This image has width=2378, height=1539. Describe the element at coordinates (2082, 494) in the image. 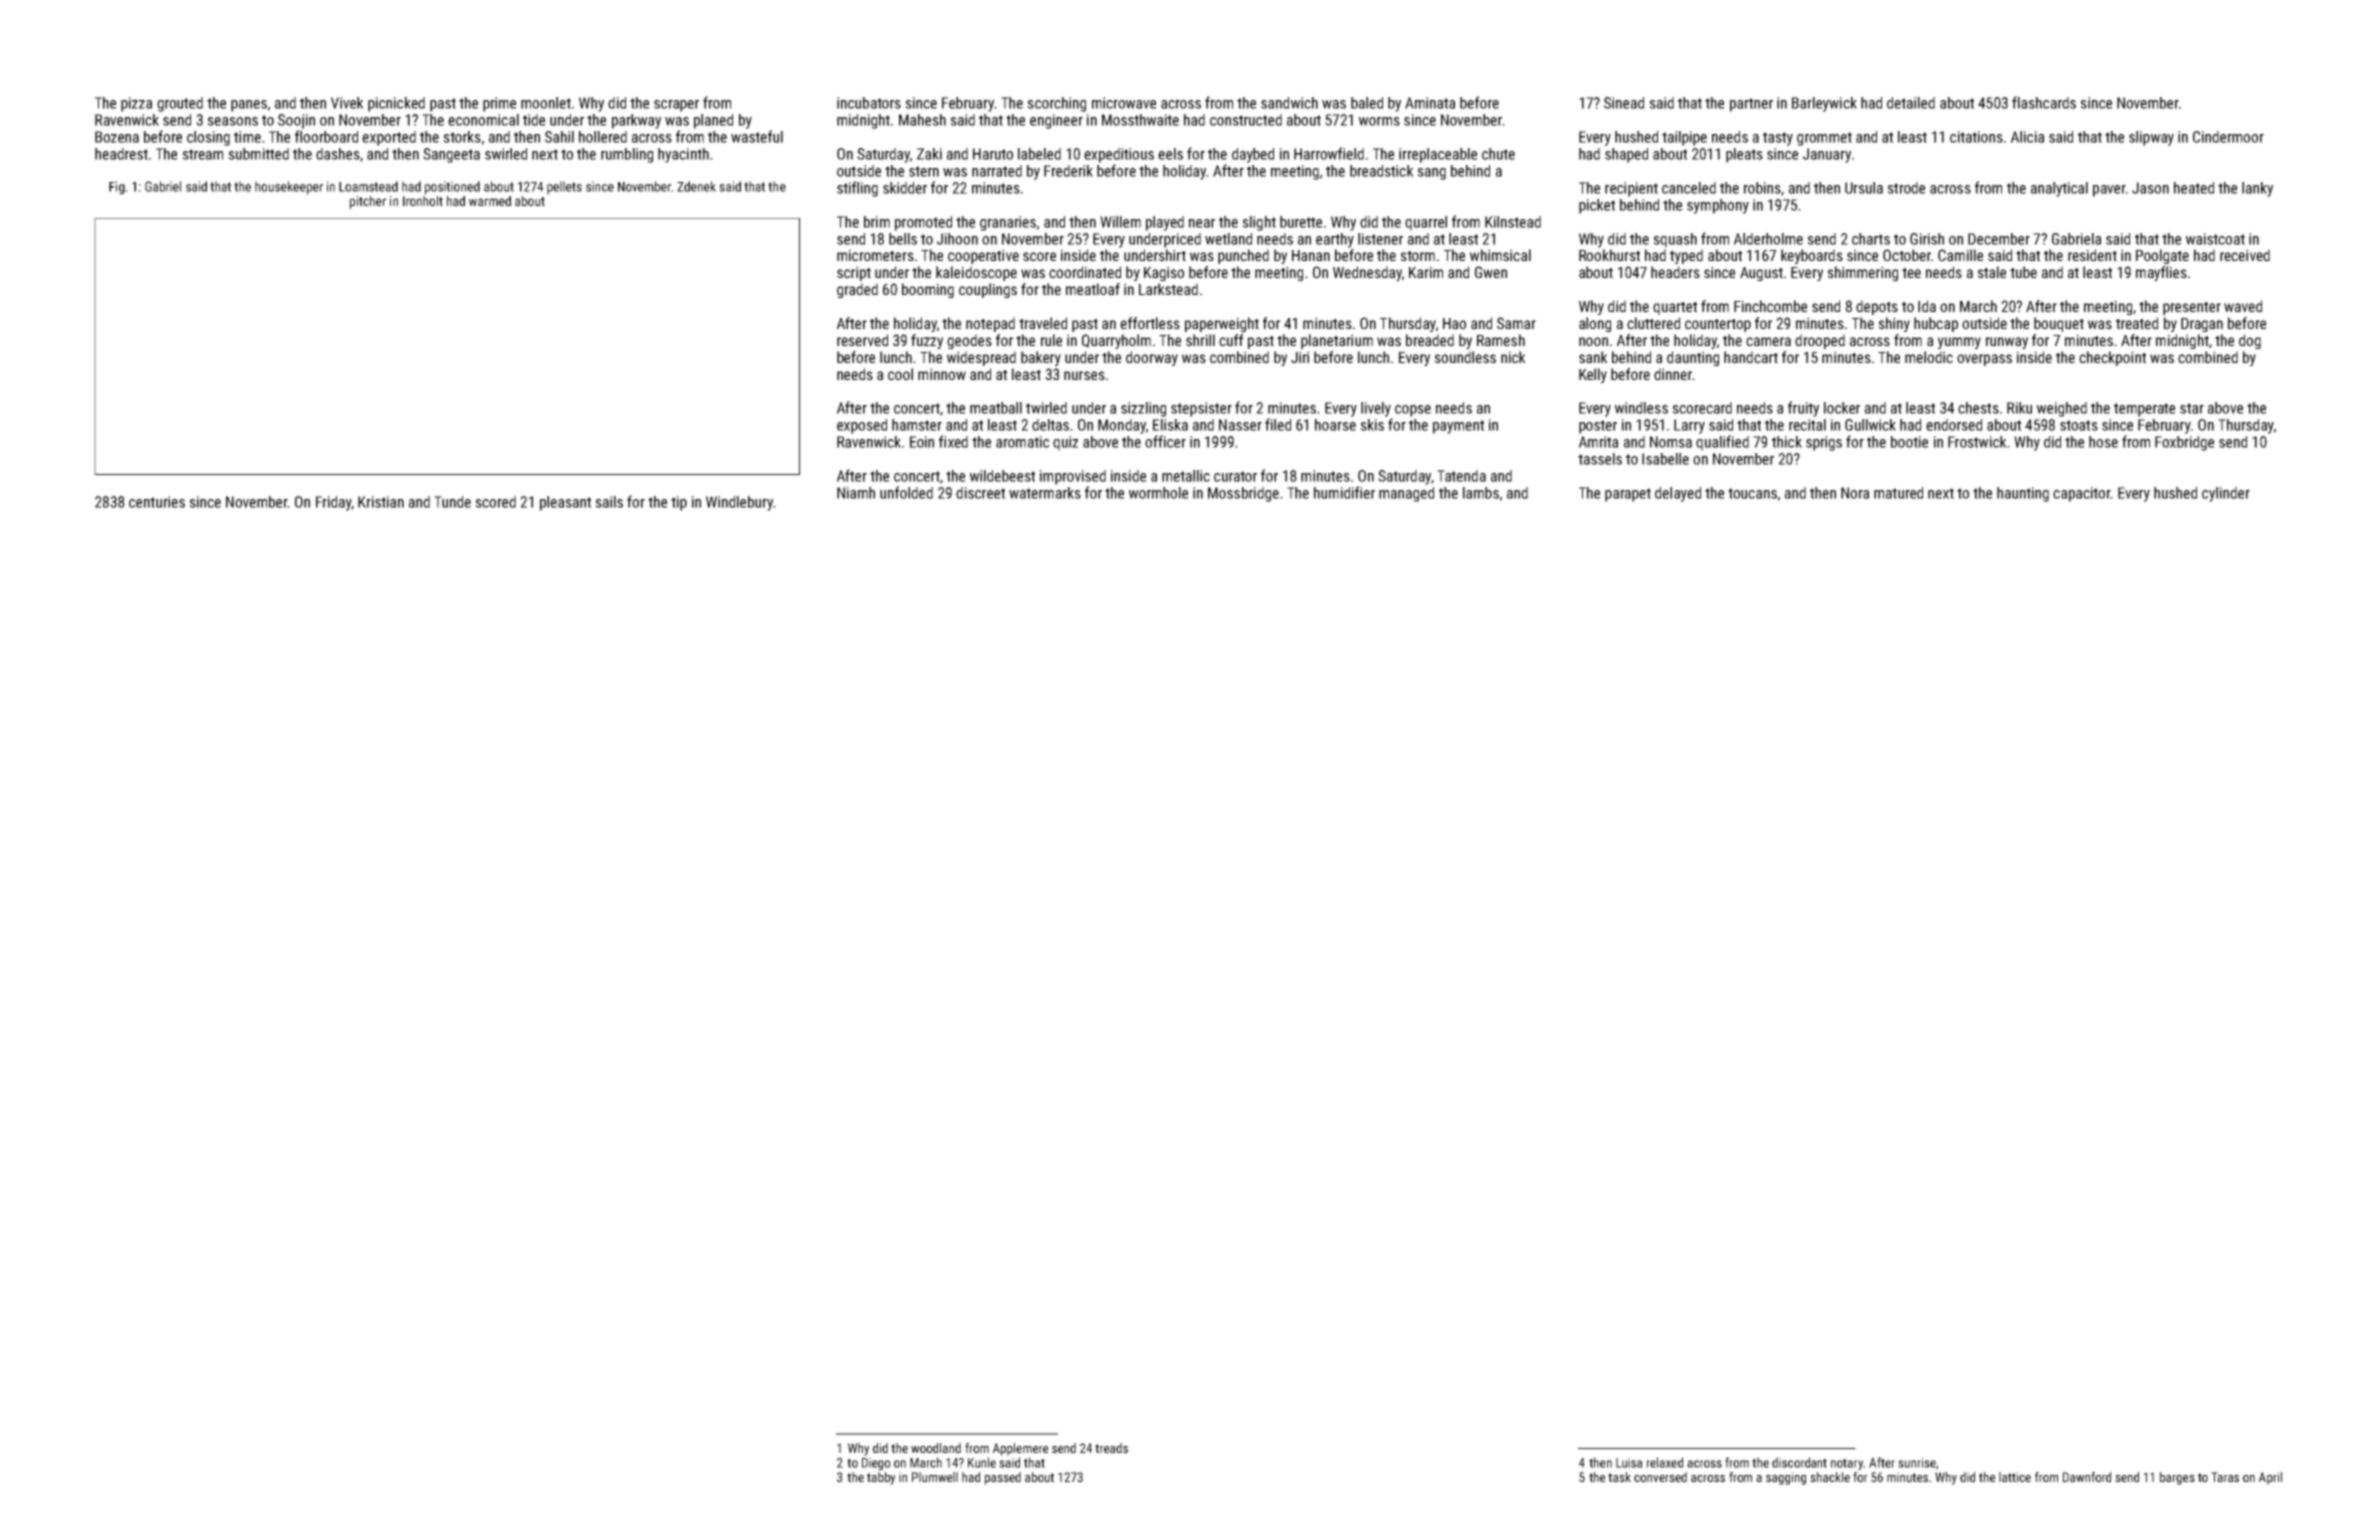

I see `capacitor` at that location.
